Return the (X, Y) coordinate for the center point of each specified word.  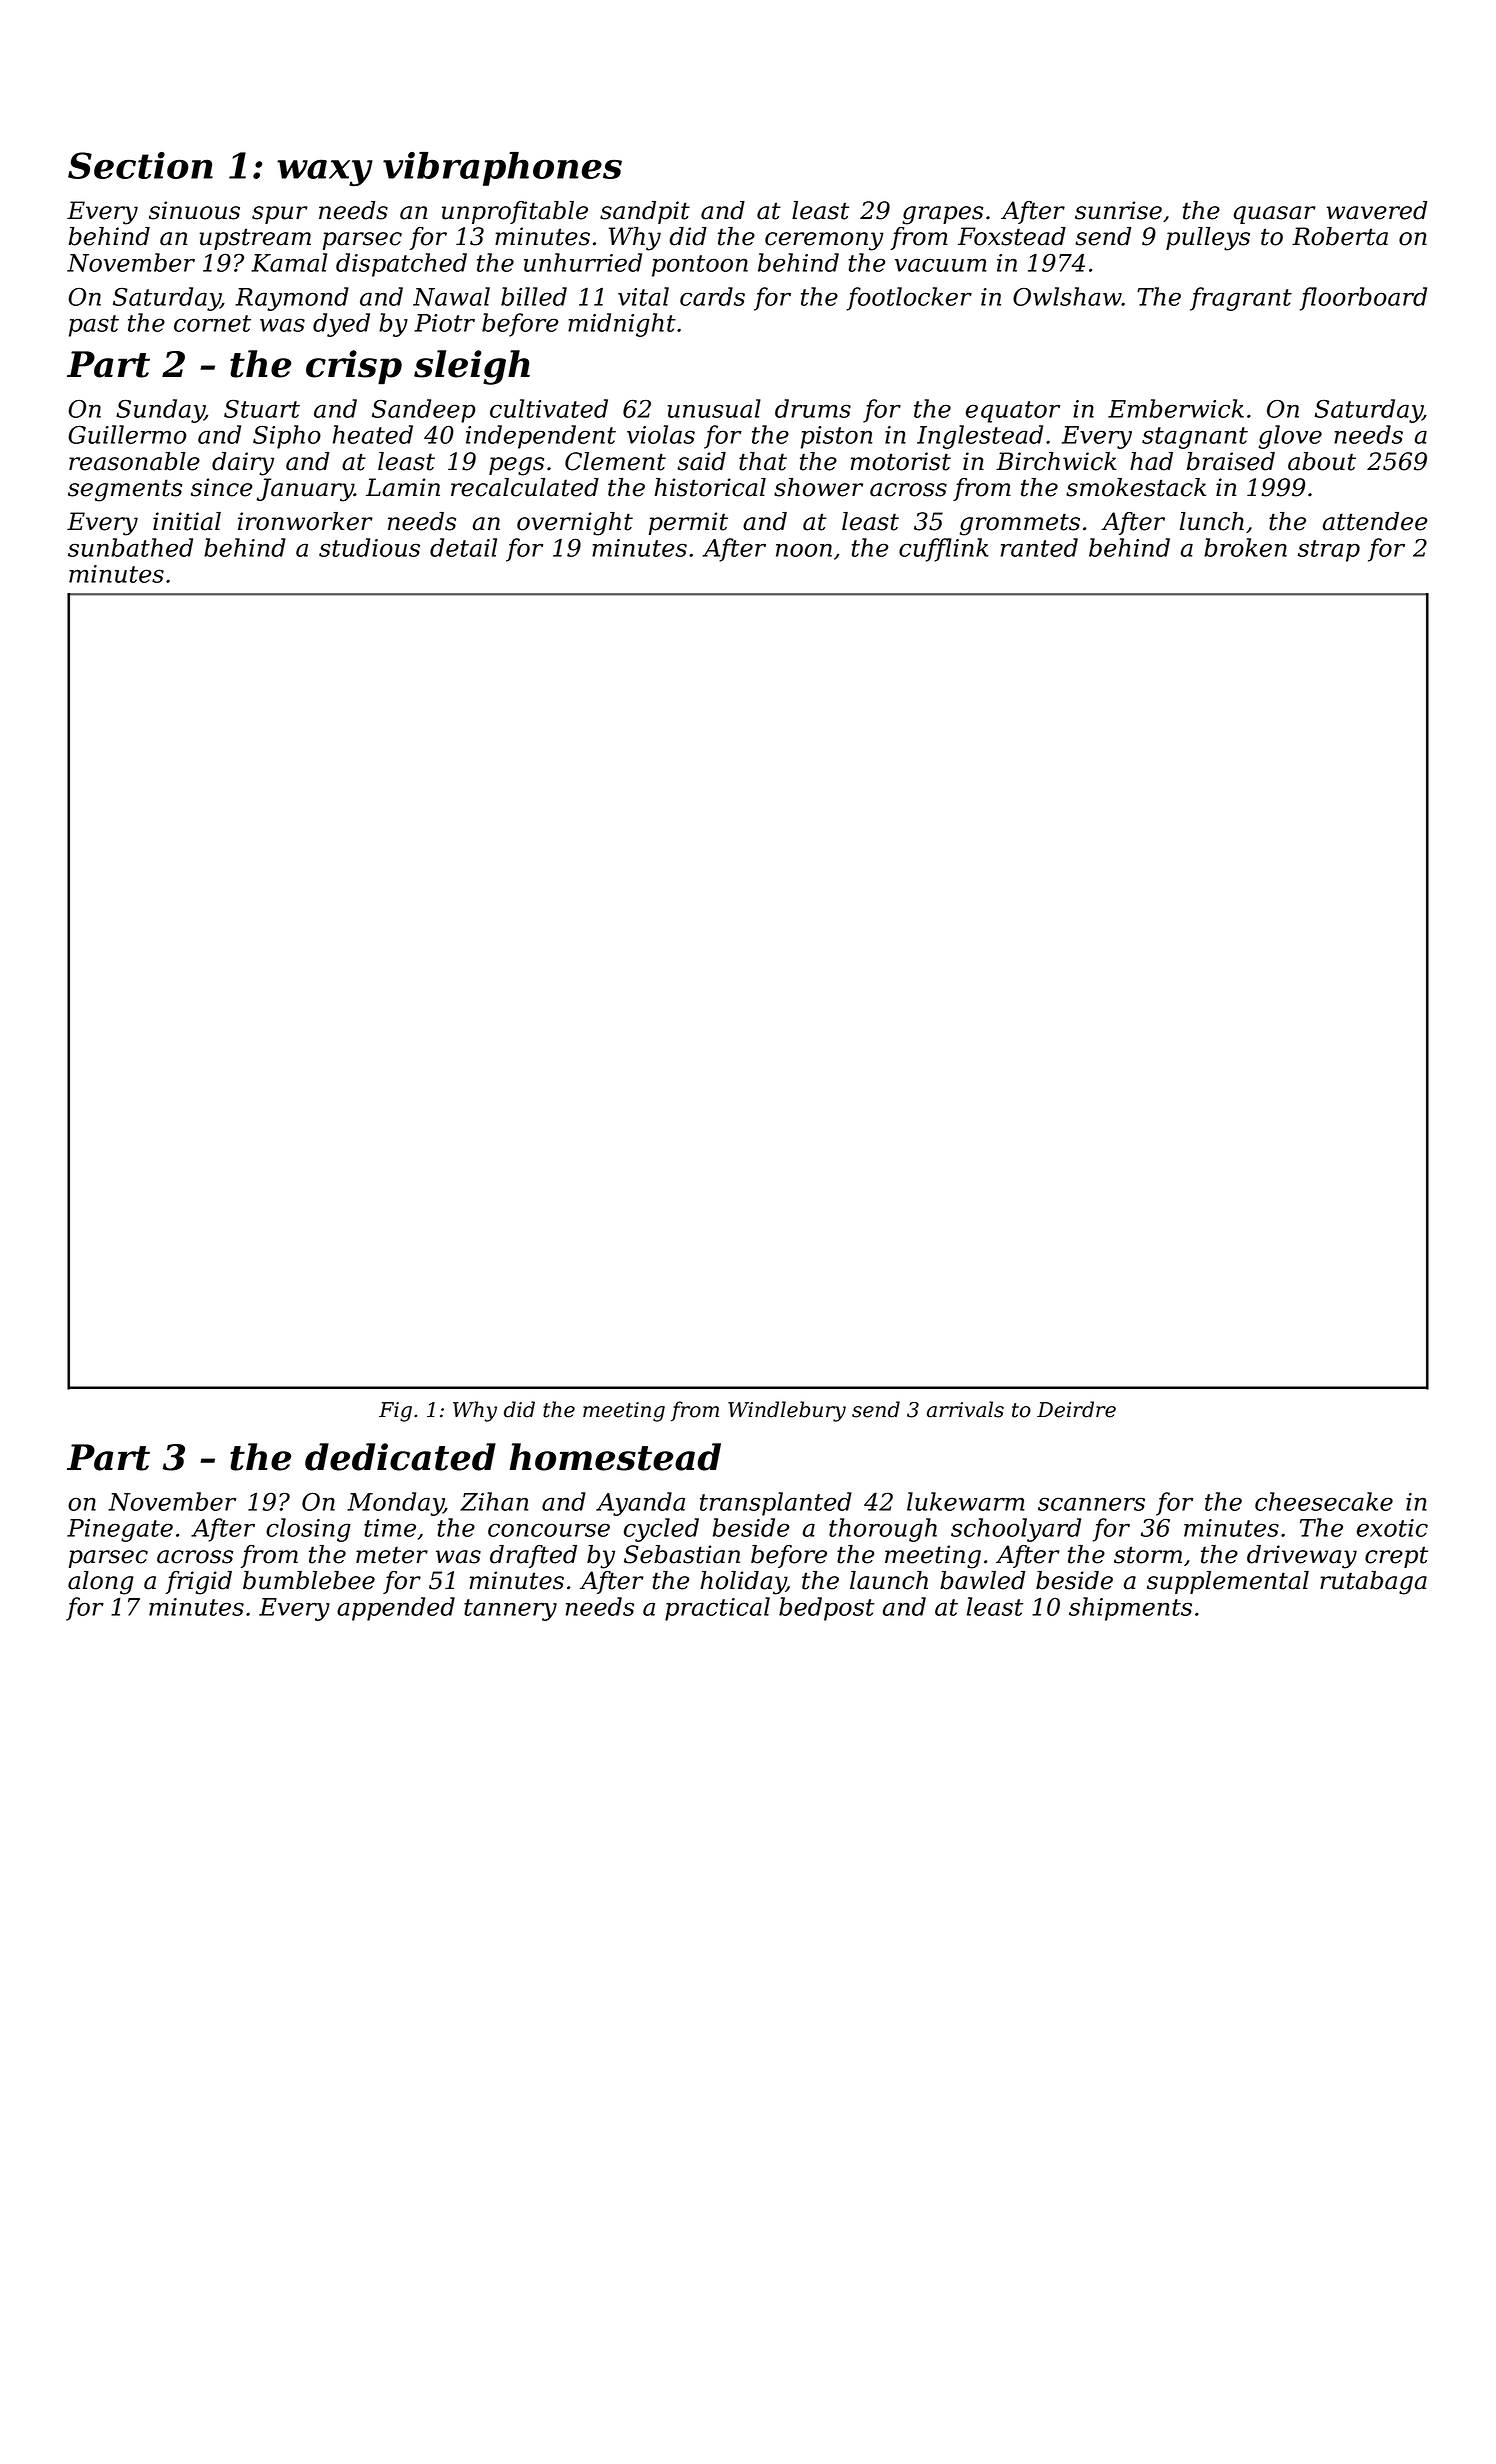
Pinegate (120, 1530)
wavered (1377, 210)
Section (140, 165)
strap (1329, 551)
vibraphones (502, 169)
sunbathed (130, 547)
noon (804, 550)
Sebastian (682, 1554)
